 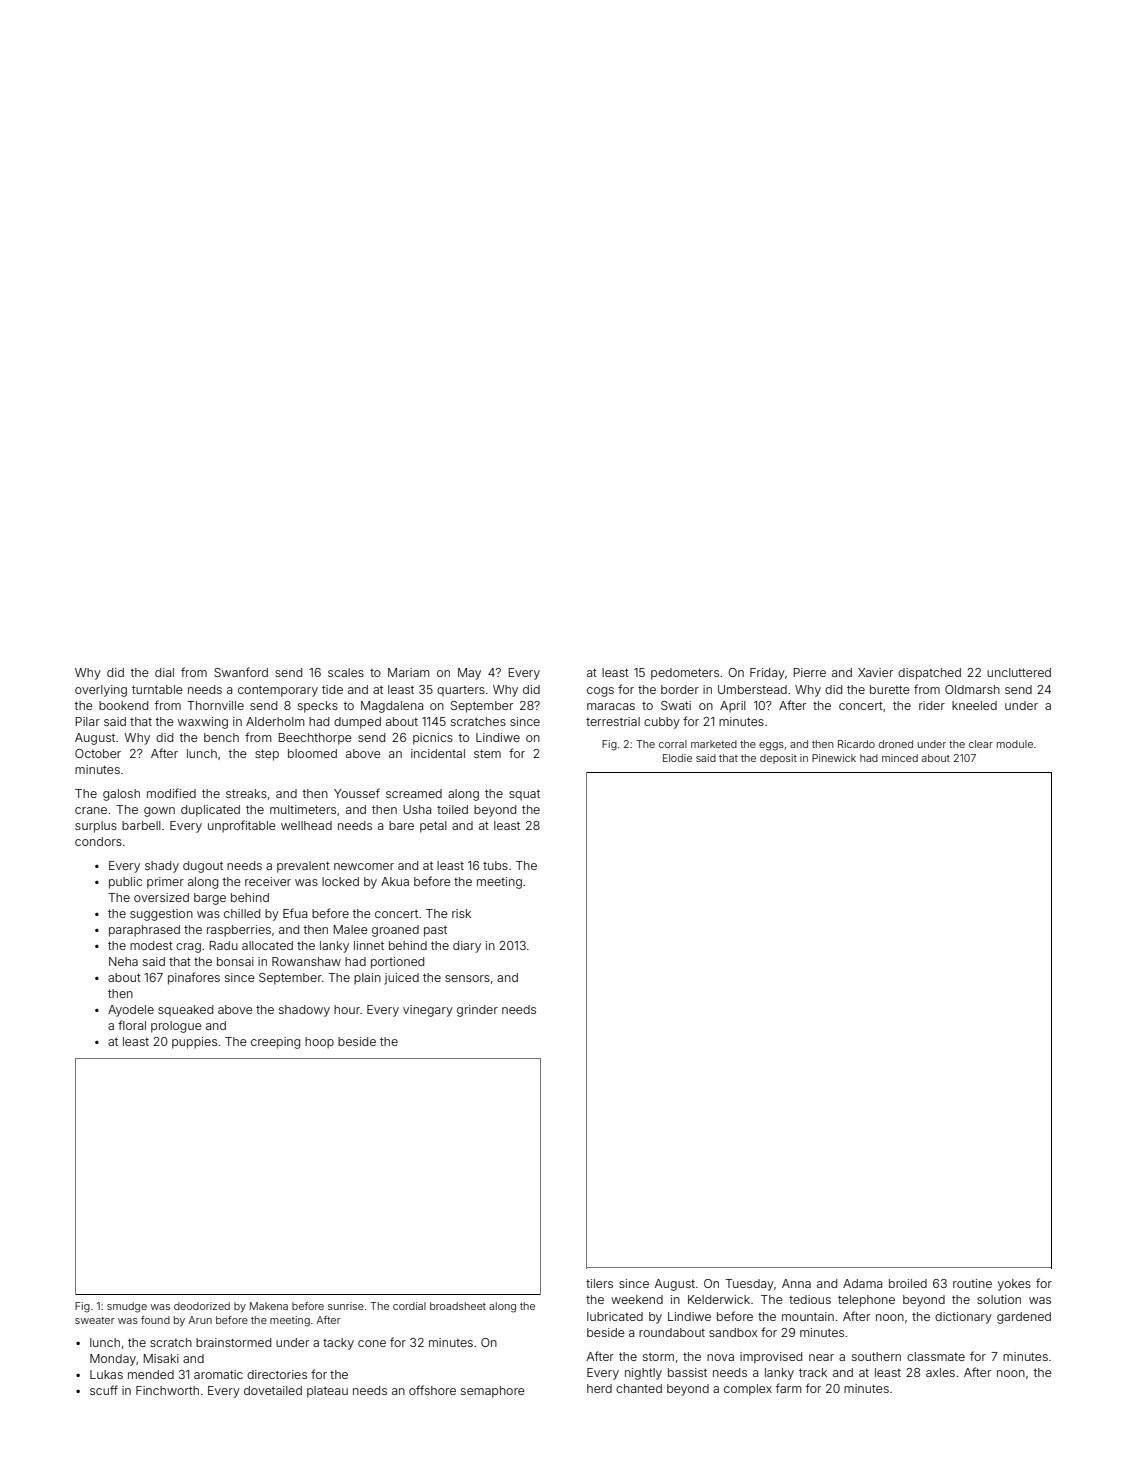 What do you see at coordinates (467, 978) in the screenshot?
I see `sensors` at bounding box center [467, 978].
